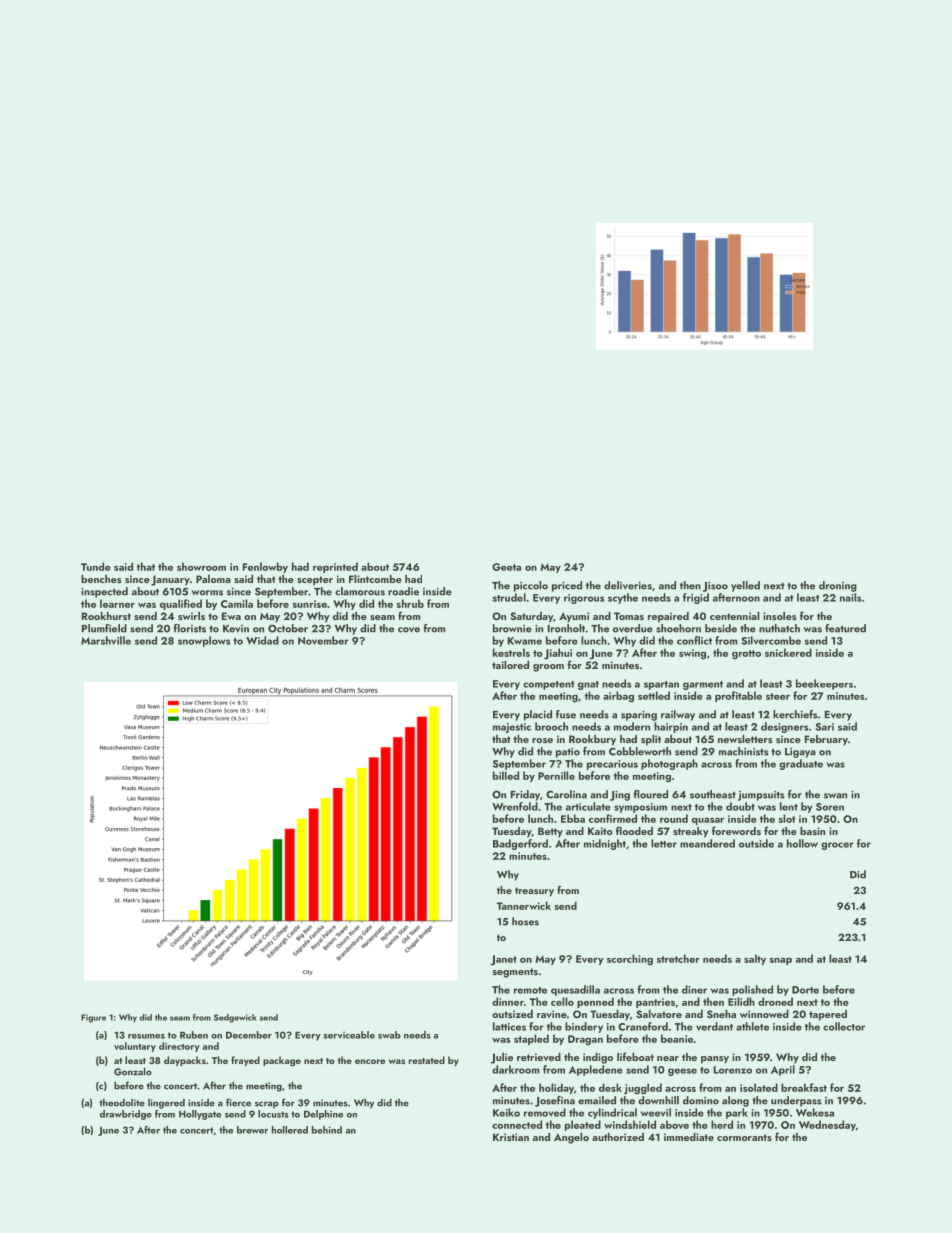 The image size is (952, 1233). I want to click on roadie, so click(403, 591).
